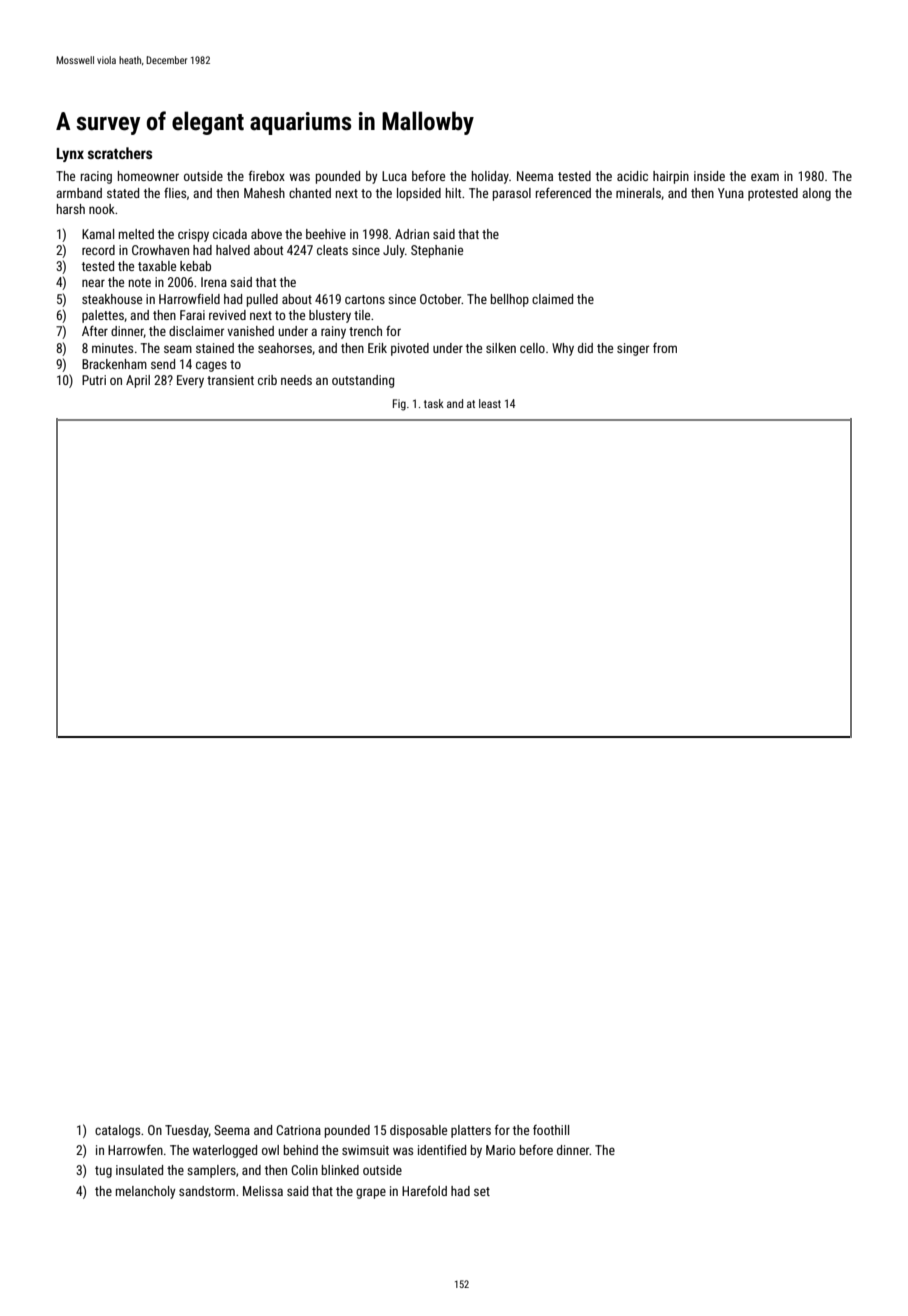 This page has width=908, height=1316. I want to click on After, so click(95, 331).
